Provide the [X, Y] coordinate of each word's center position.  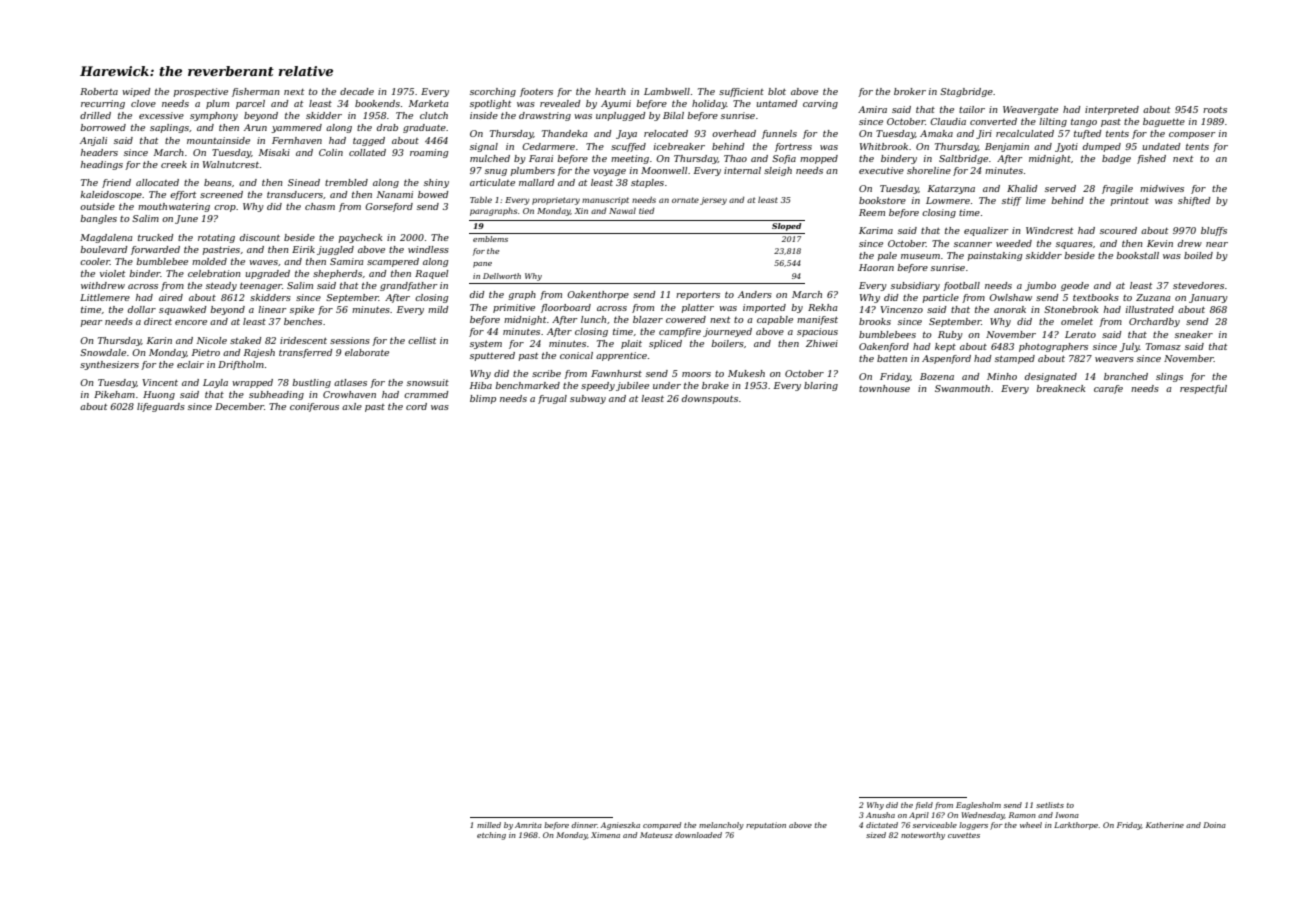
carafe [1108, 389]
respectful [1203, 389]
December [239, 406]
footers [536, 92]
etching [491, 836]
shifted [1194, 201]
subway [588, 399]
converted [993, 121]
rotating [216, 238]
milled [489, 825]
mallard [537, 182]
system [486, 345]
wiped [136, 92]
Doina [1214, 825]
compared [662, 826]
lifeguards [161, 407]
